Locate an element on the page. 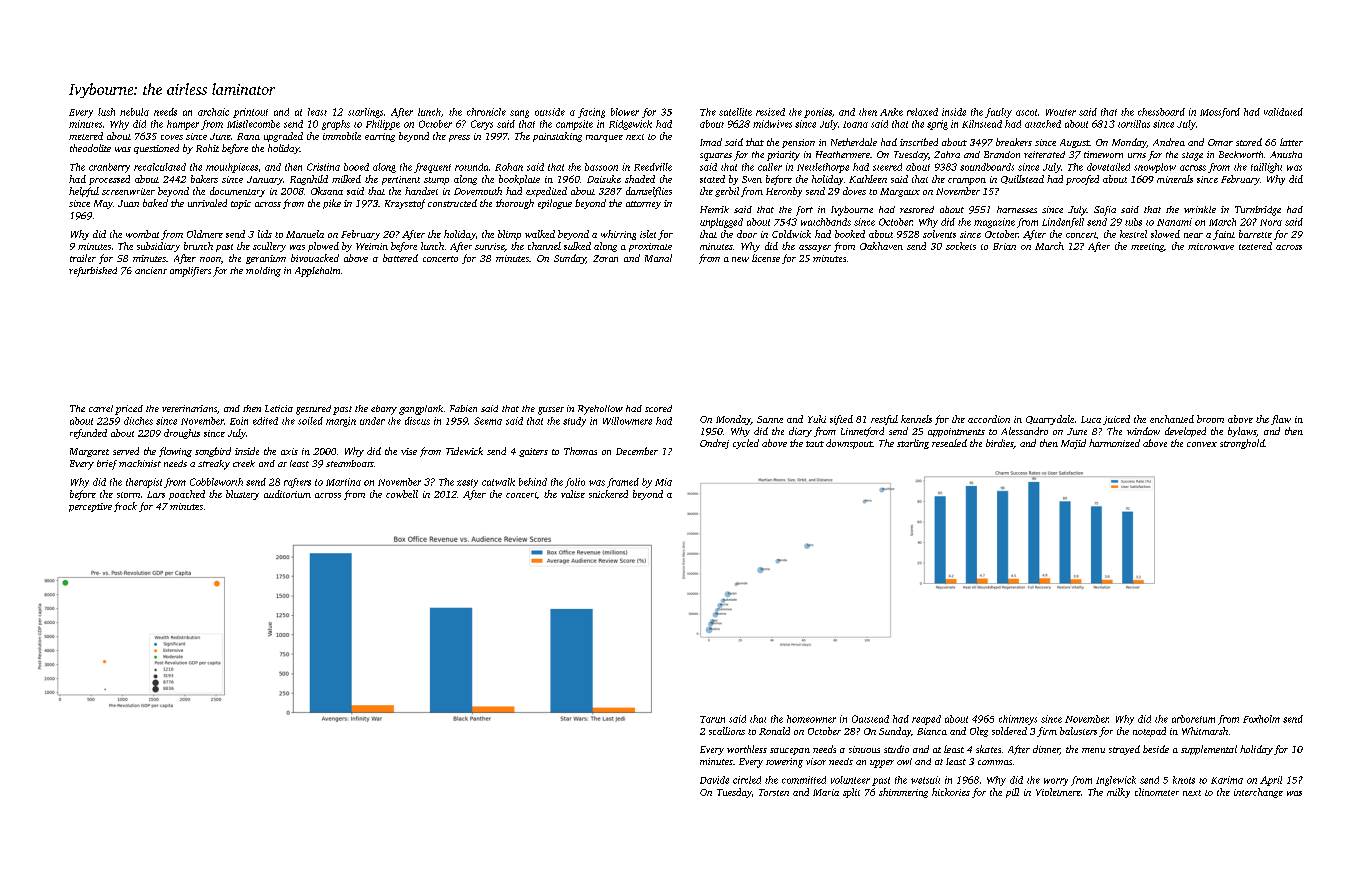 Image resolution: width=1372 pixels, height=887 pixels. frock is located at coordinates (125, 507).
